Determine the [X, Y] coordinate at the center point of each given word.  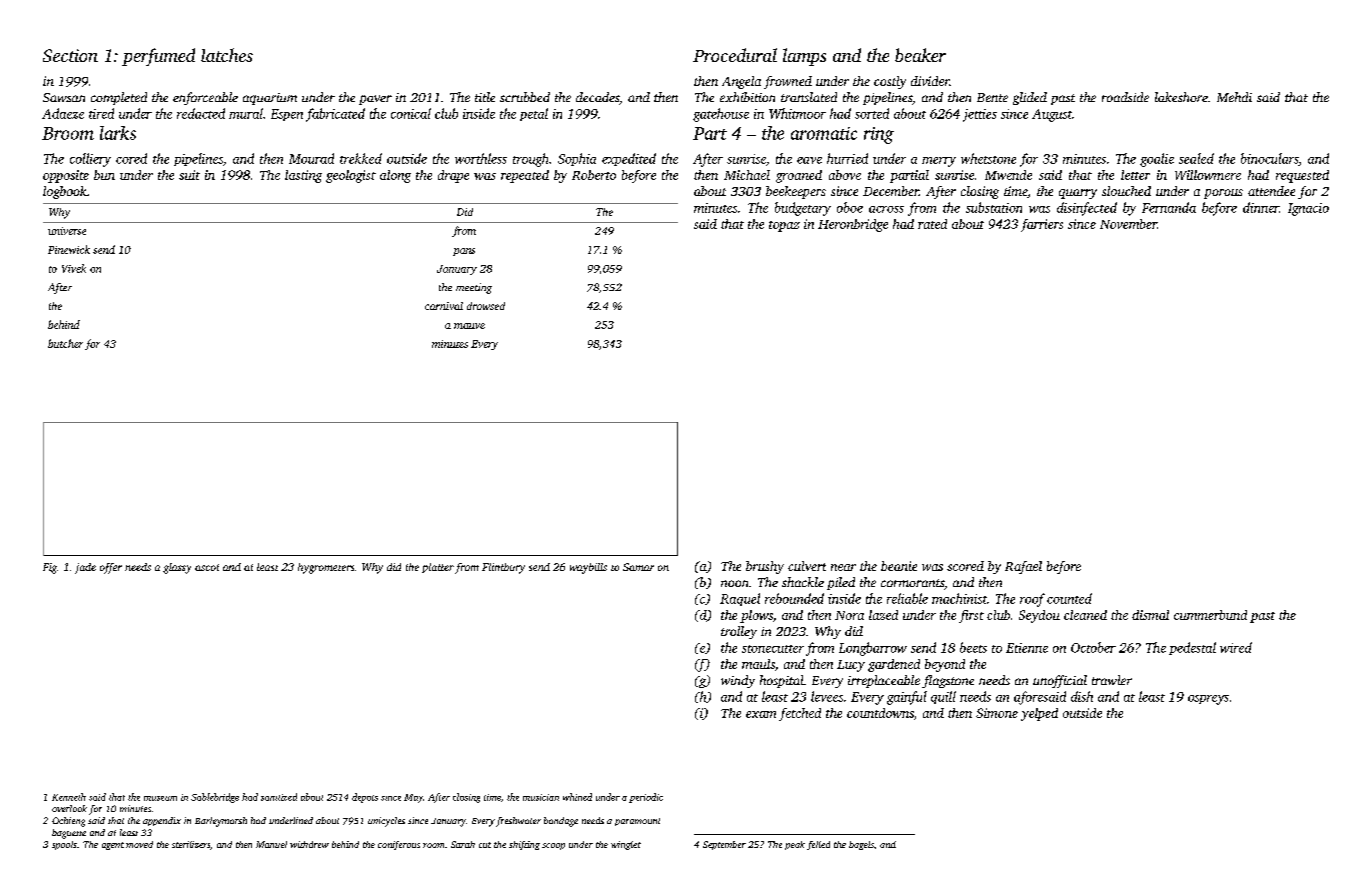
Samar [638, 567]
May [413, 798]
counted [1069, 598]
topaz [784, 226]
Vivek [74, 268]
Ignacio [1308, 209]
